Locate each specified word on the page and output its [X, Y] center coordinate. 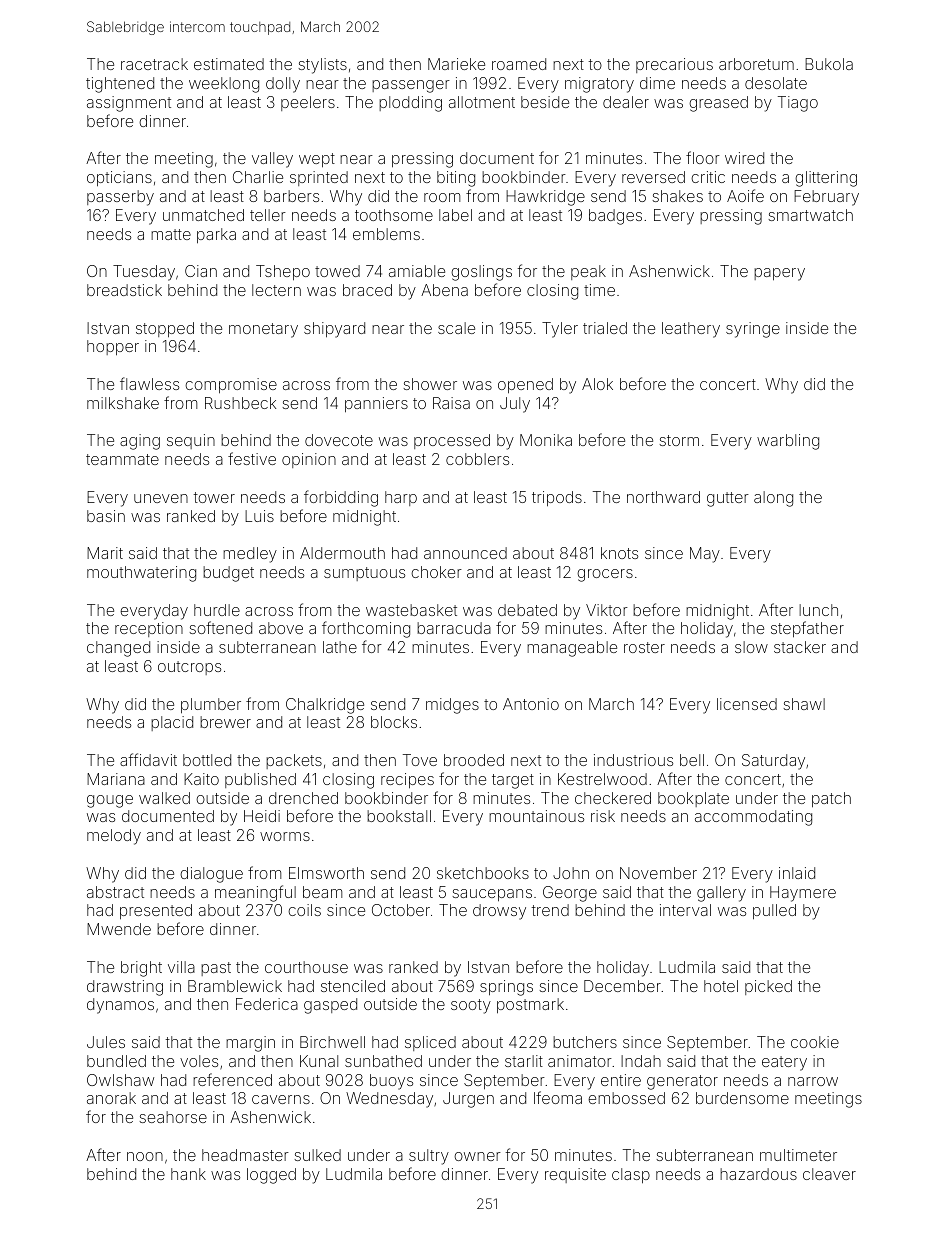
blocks [394, 722]
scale [456, 328]
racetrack [154, 64]
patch [831, 799]
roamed [519, 64]
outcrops [189, 668]
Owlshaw [120, 1080]
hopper [113, 347]
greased [718, 104]
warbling [788, 442]
